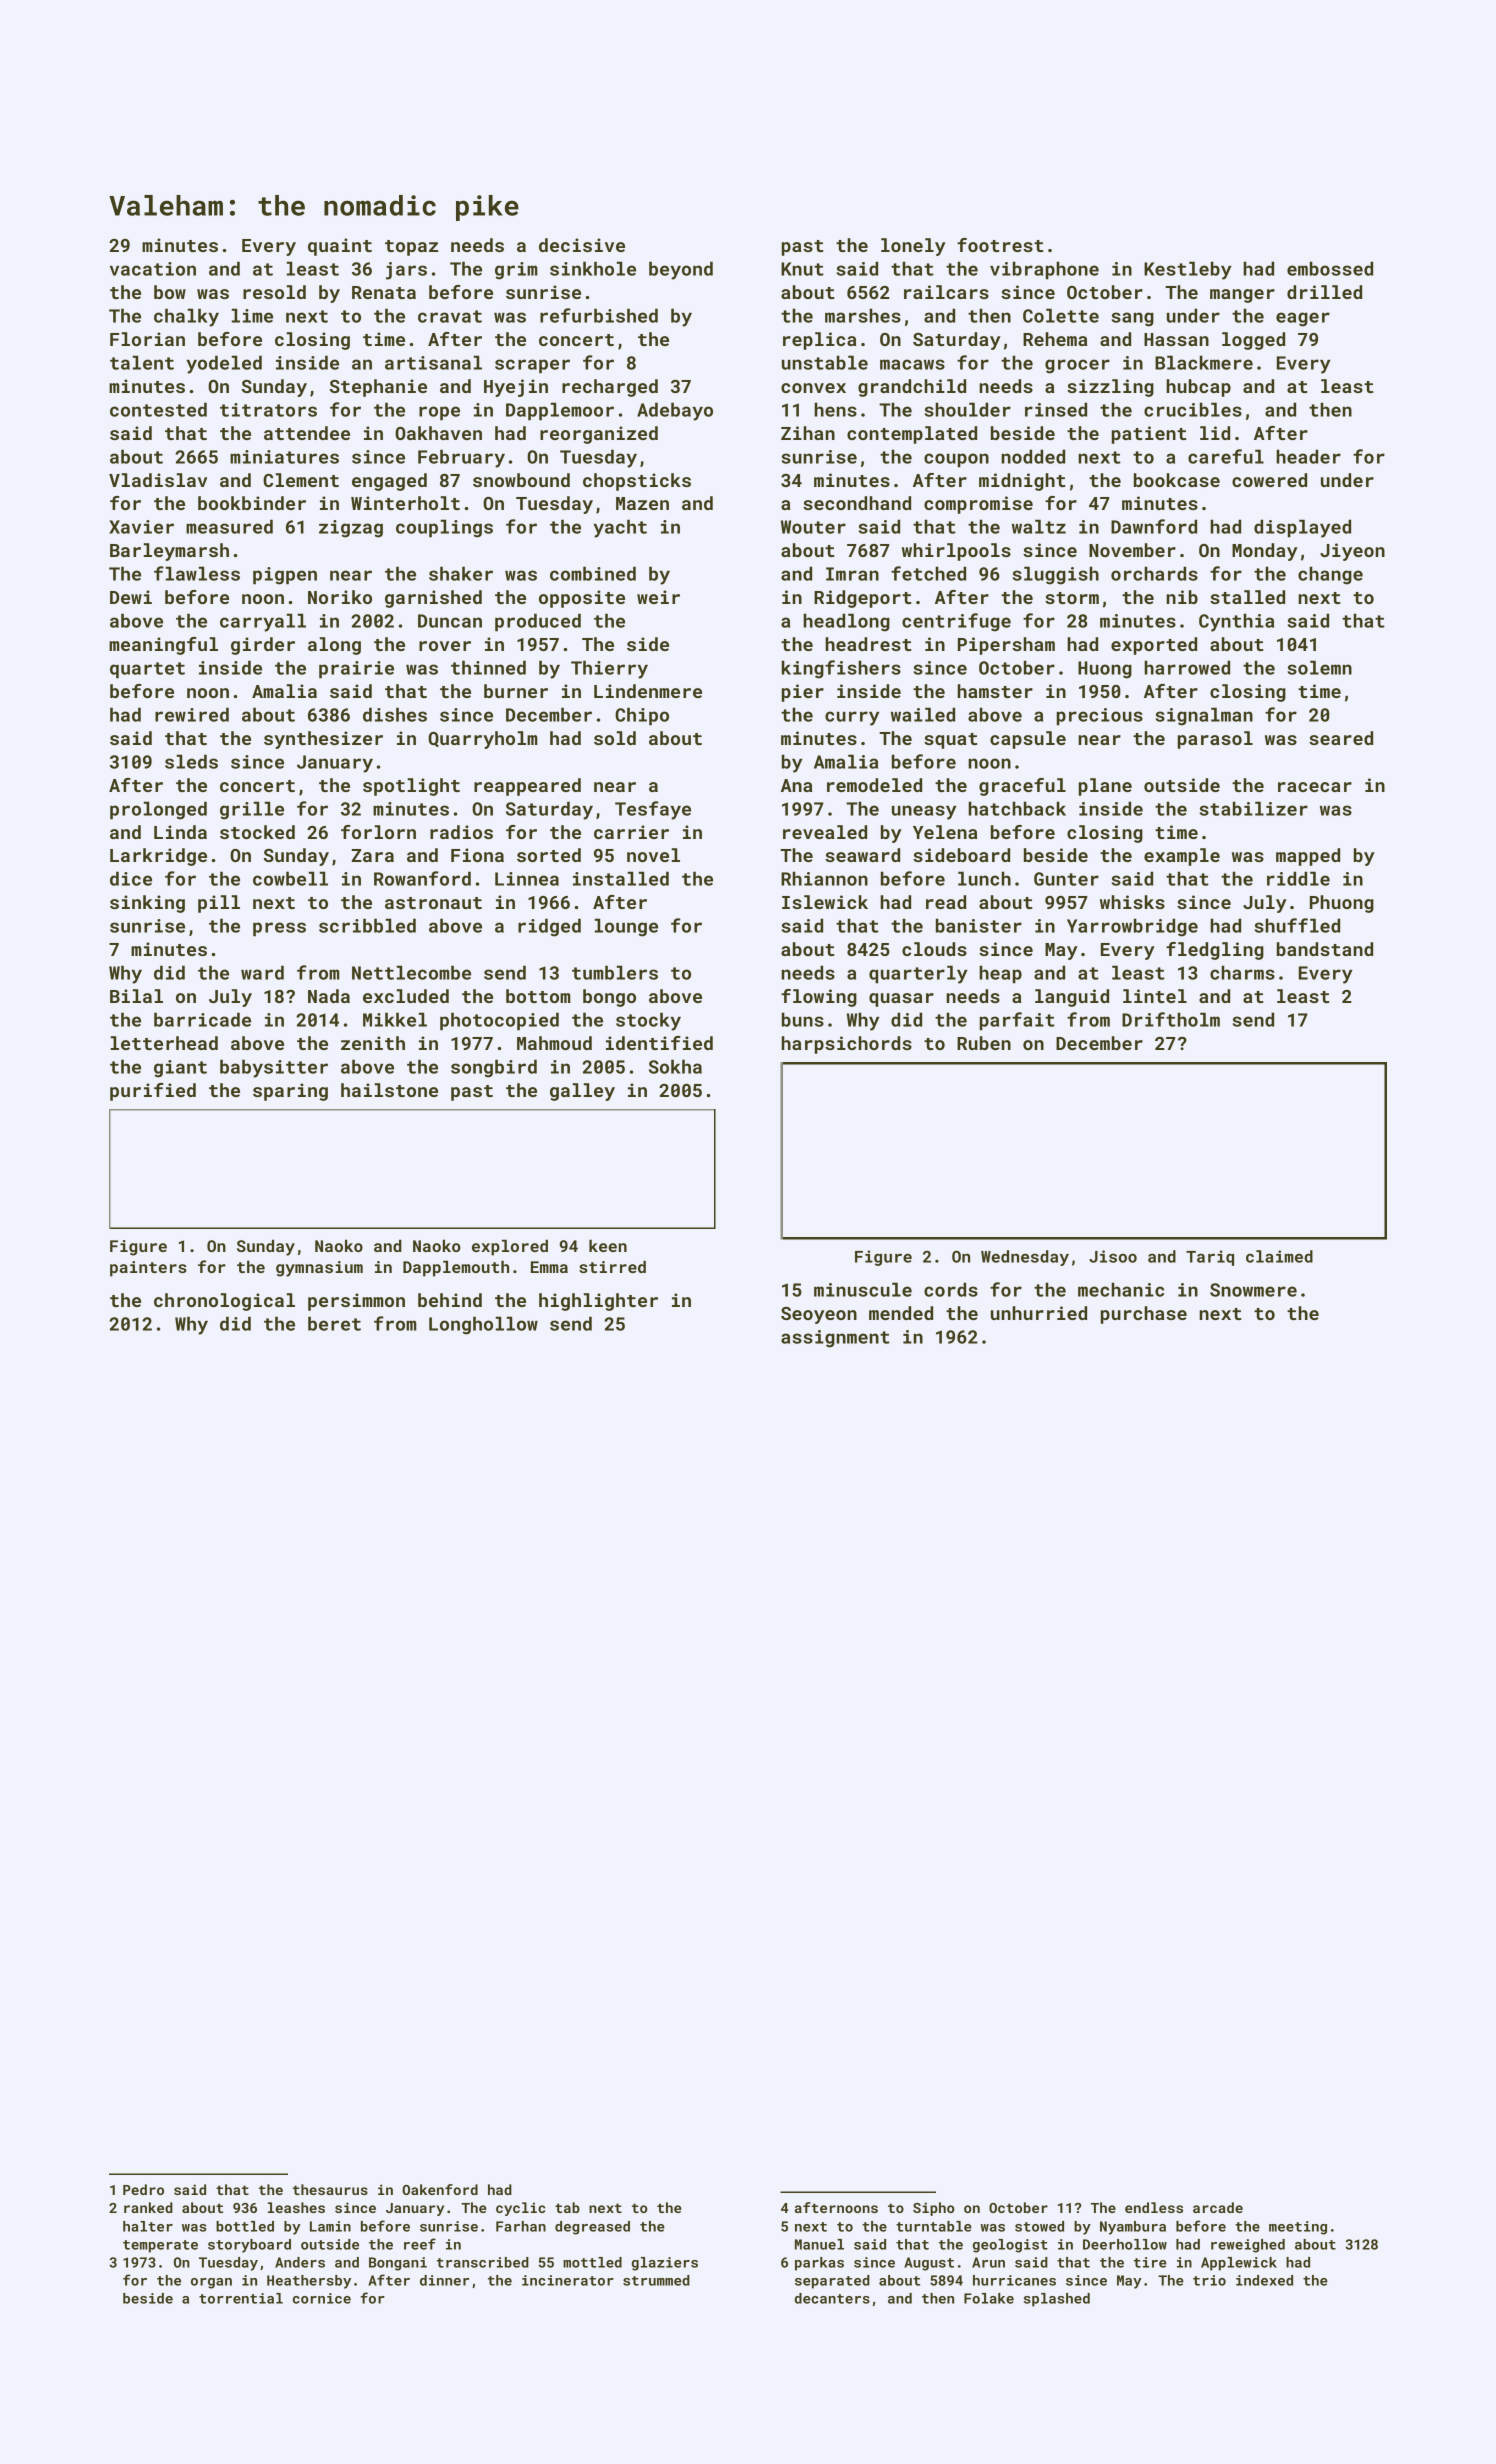 The image size is (1496, 2464). What do you see at coordinates (164, 1043) in the screenshot?
I see `letterhead` at bounding box center [164, 1043].
